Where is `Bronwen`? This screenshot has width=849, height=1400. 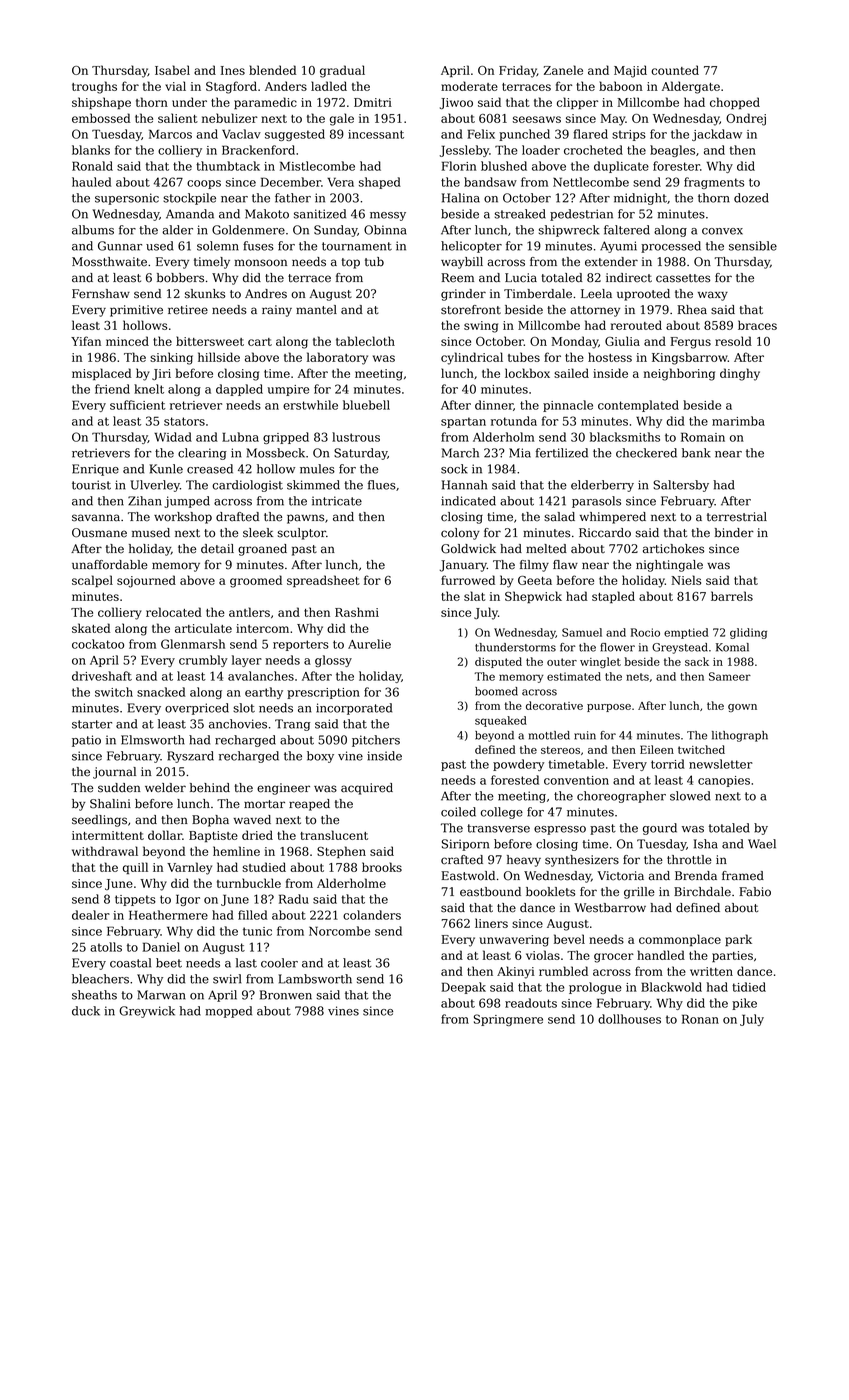
Bronwen is located at coordinates (286, 995).
